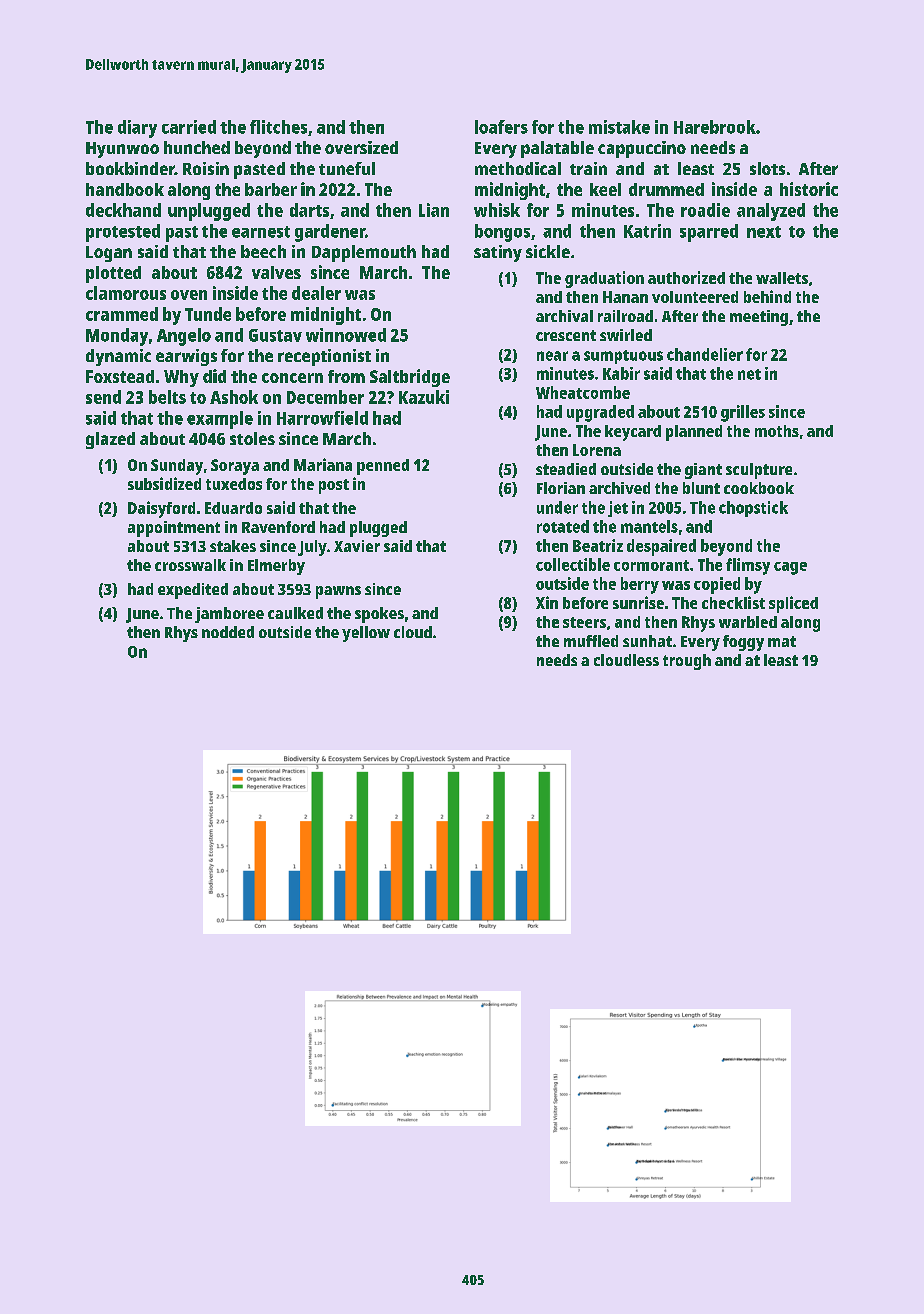 This screenshot has height=1314, width=924. What do you see at coordinates (193, 591) in the screenshot?
I see `expedited` at bounding box center [193, 591].
